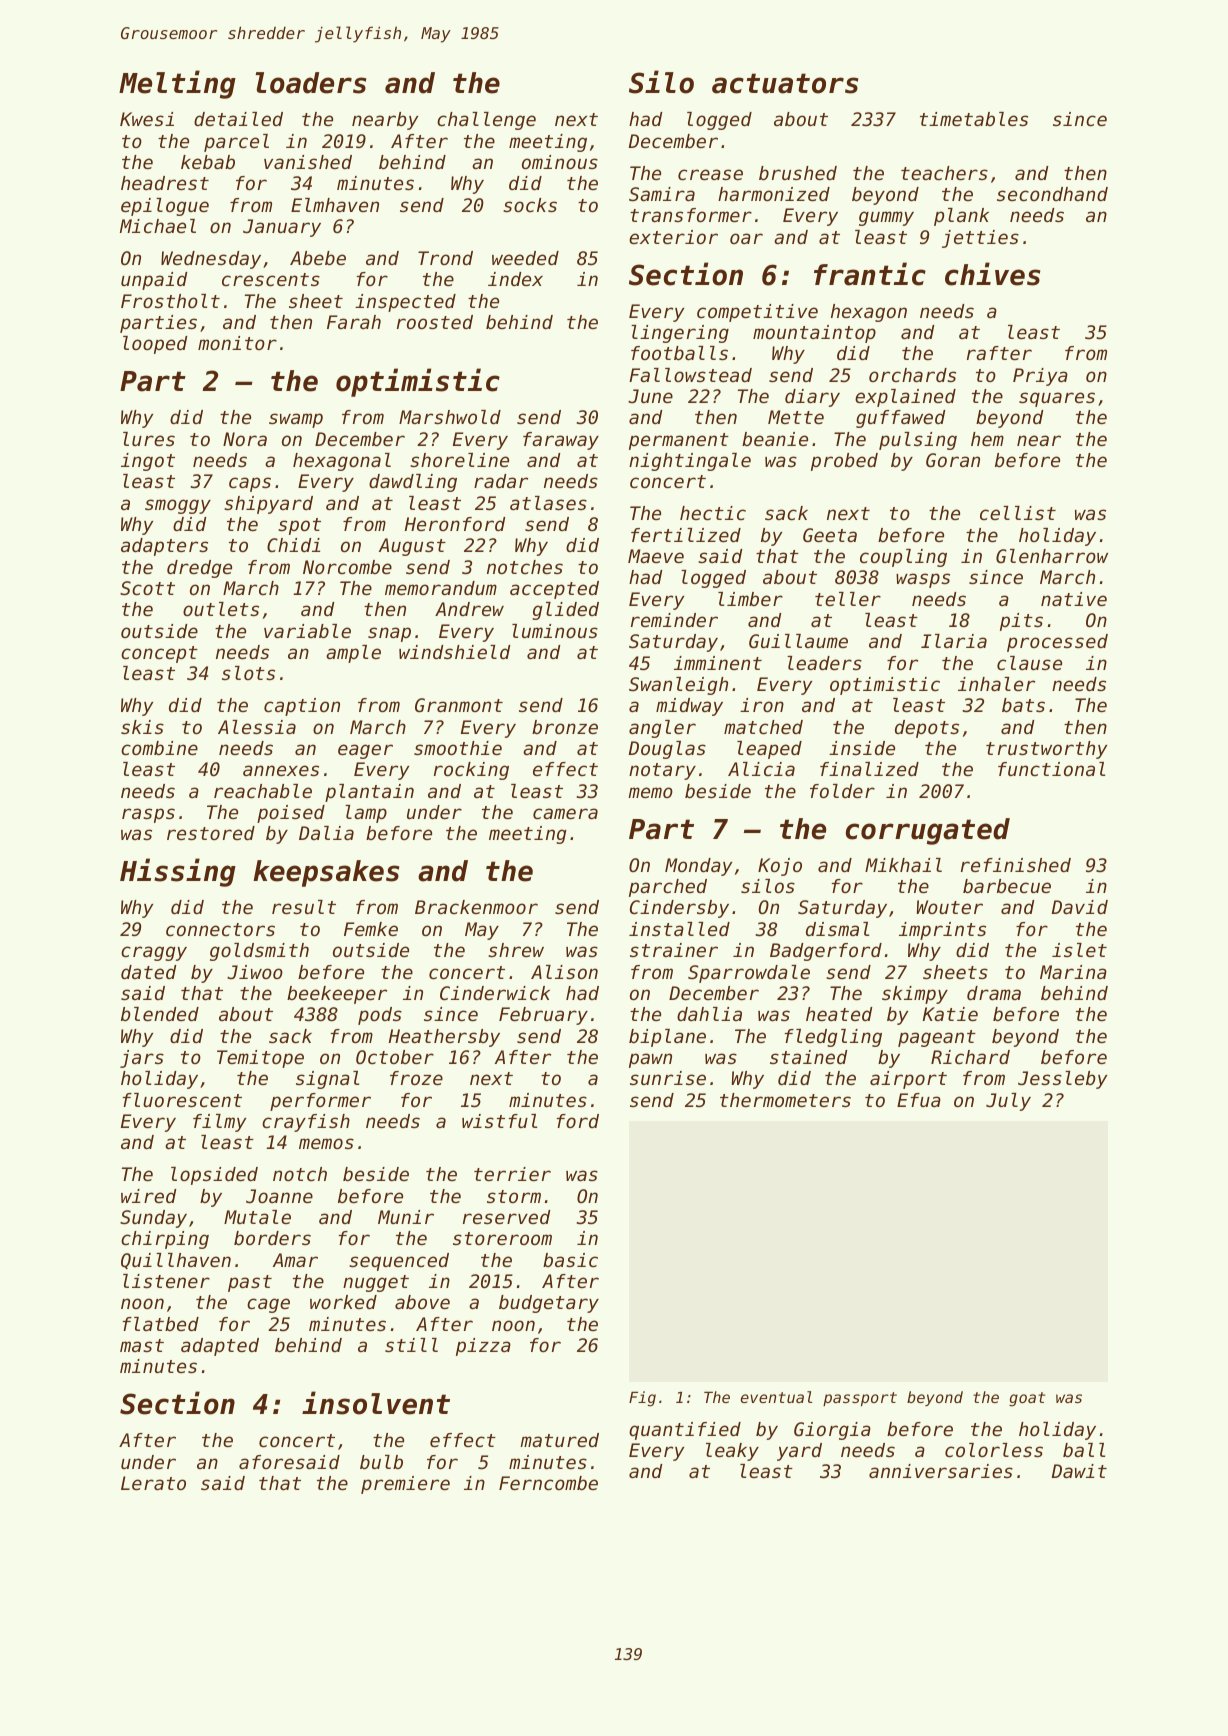  I want to click on Dawit, so click(1079, 1471).
